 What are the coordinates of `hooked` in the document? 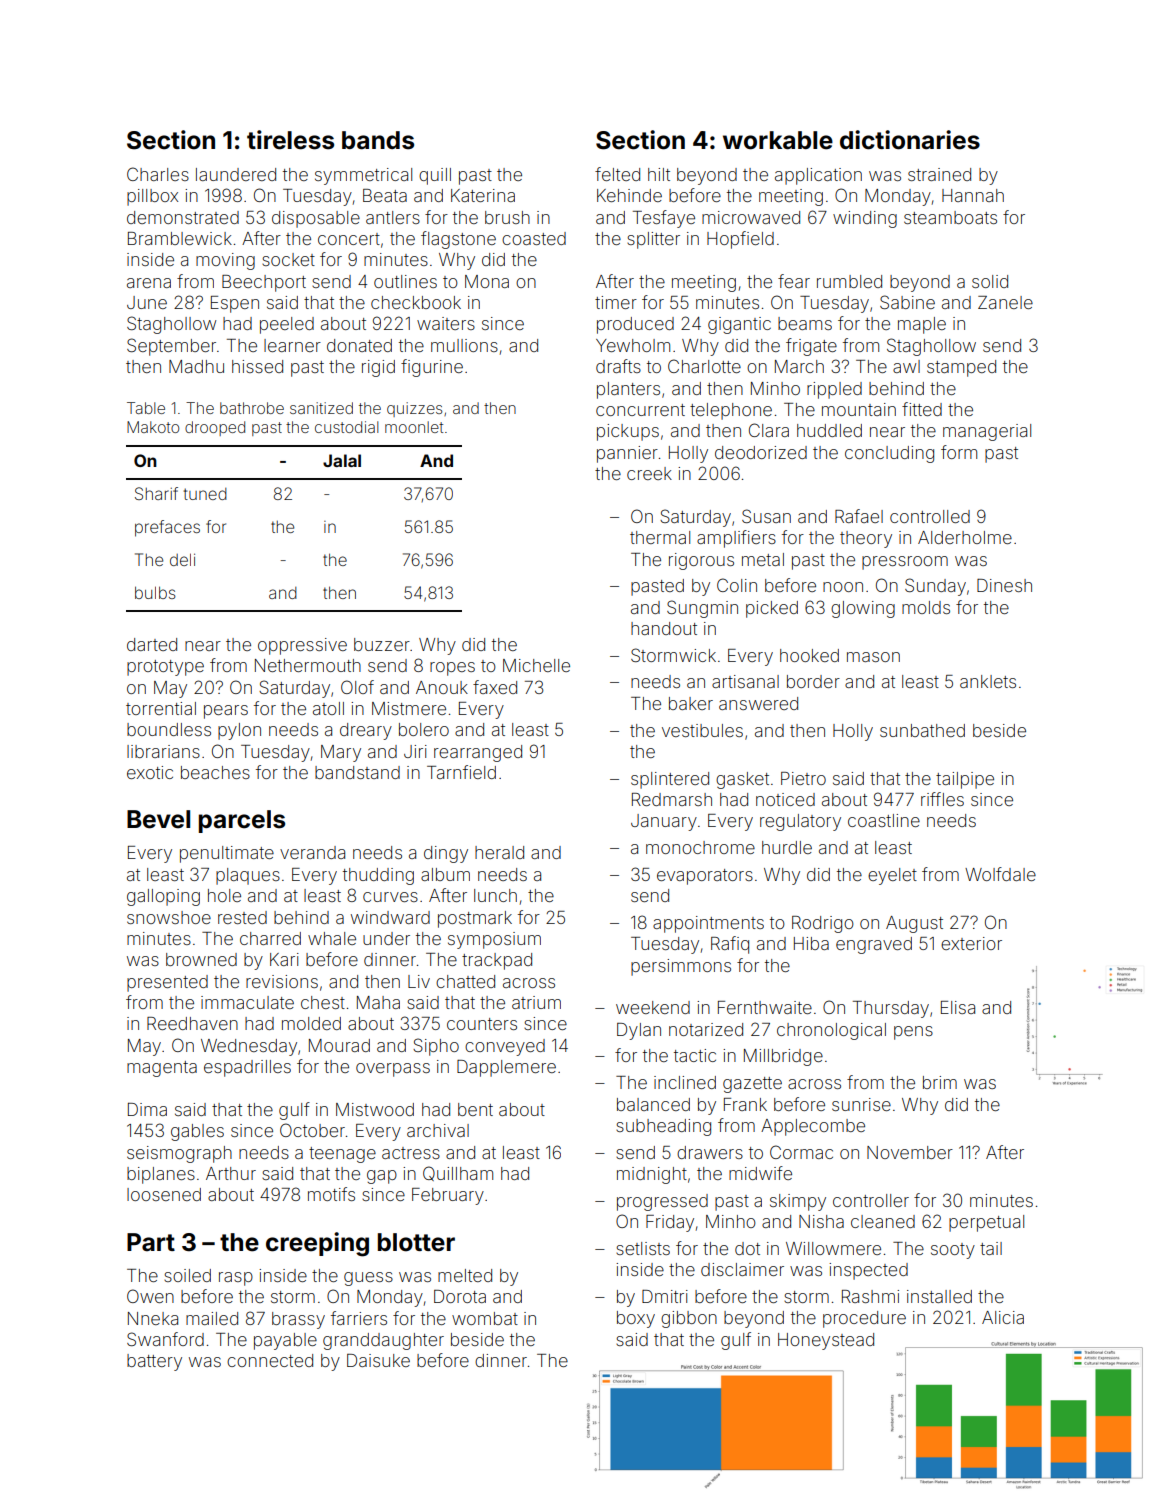 It's located at (809, 655).
